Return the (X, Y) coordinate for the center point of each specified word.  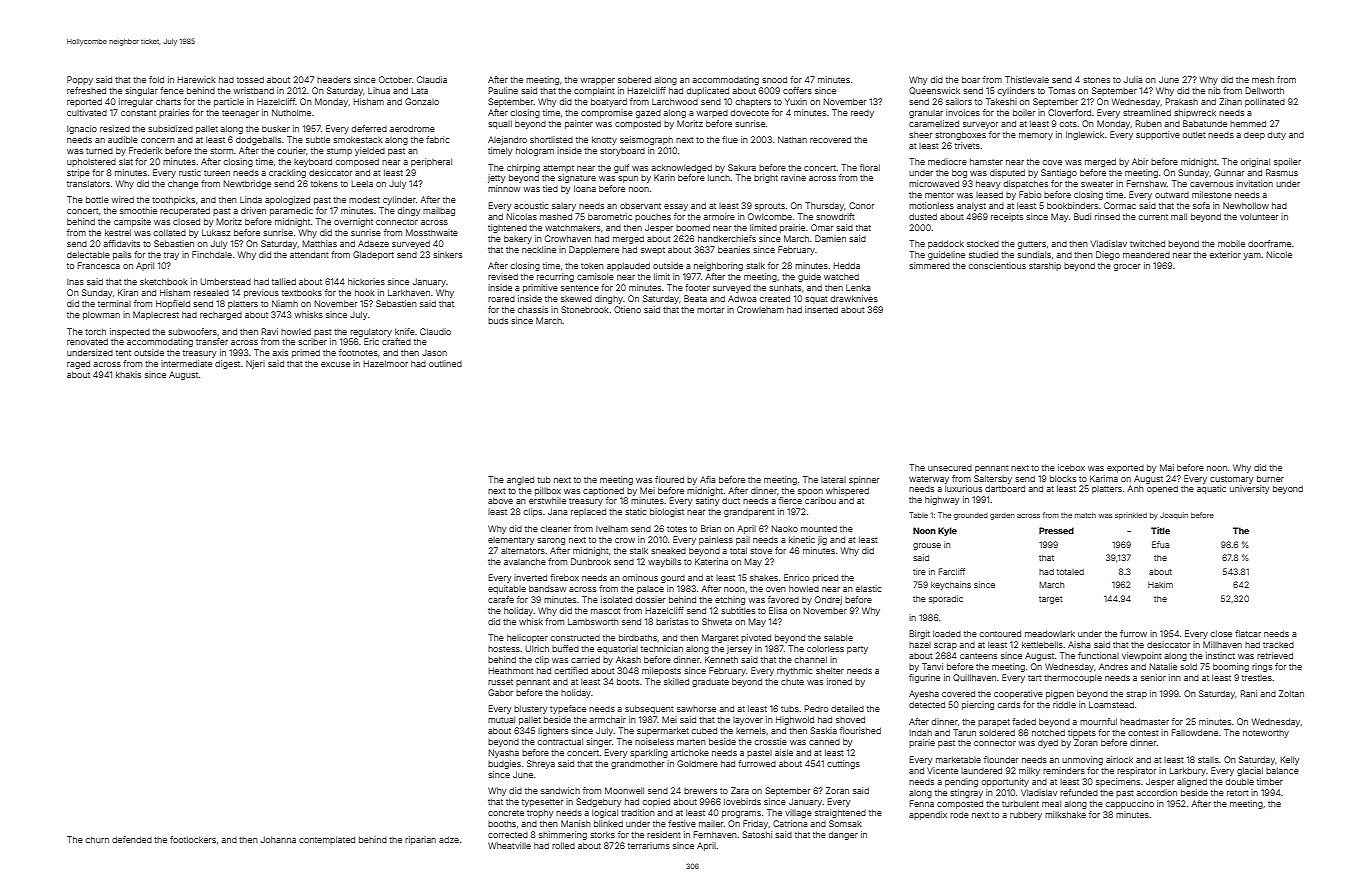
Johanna (278, 839)
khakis (128, 374)
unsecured (950, 468)
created (775, 298)
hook (365, 292)
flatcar (1248, 633)
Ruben (1149, 123)
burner (1270, 478)
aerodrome (412, 128)
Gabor (500, 692)
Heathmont (511, 670)
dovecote (750, 112)
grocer (1127, 267)
